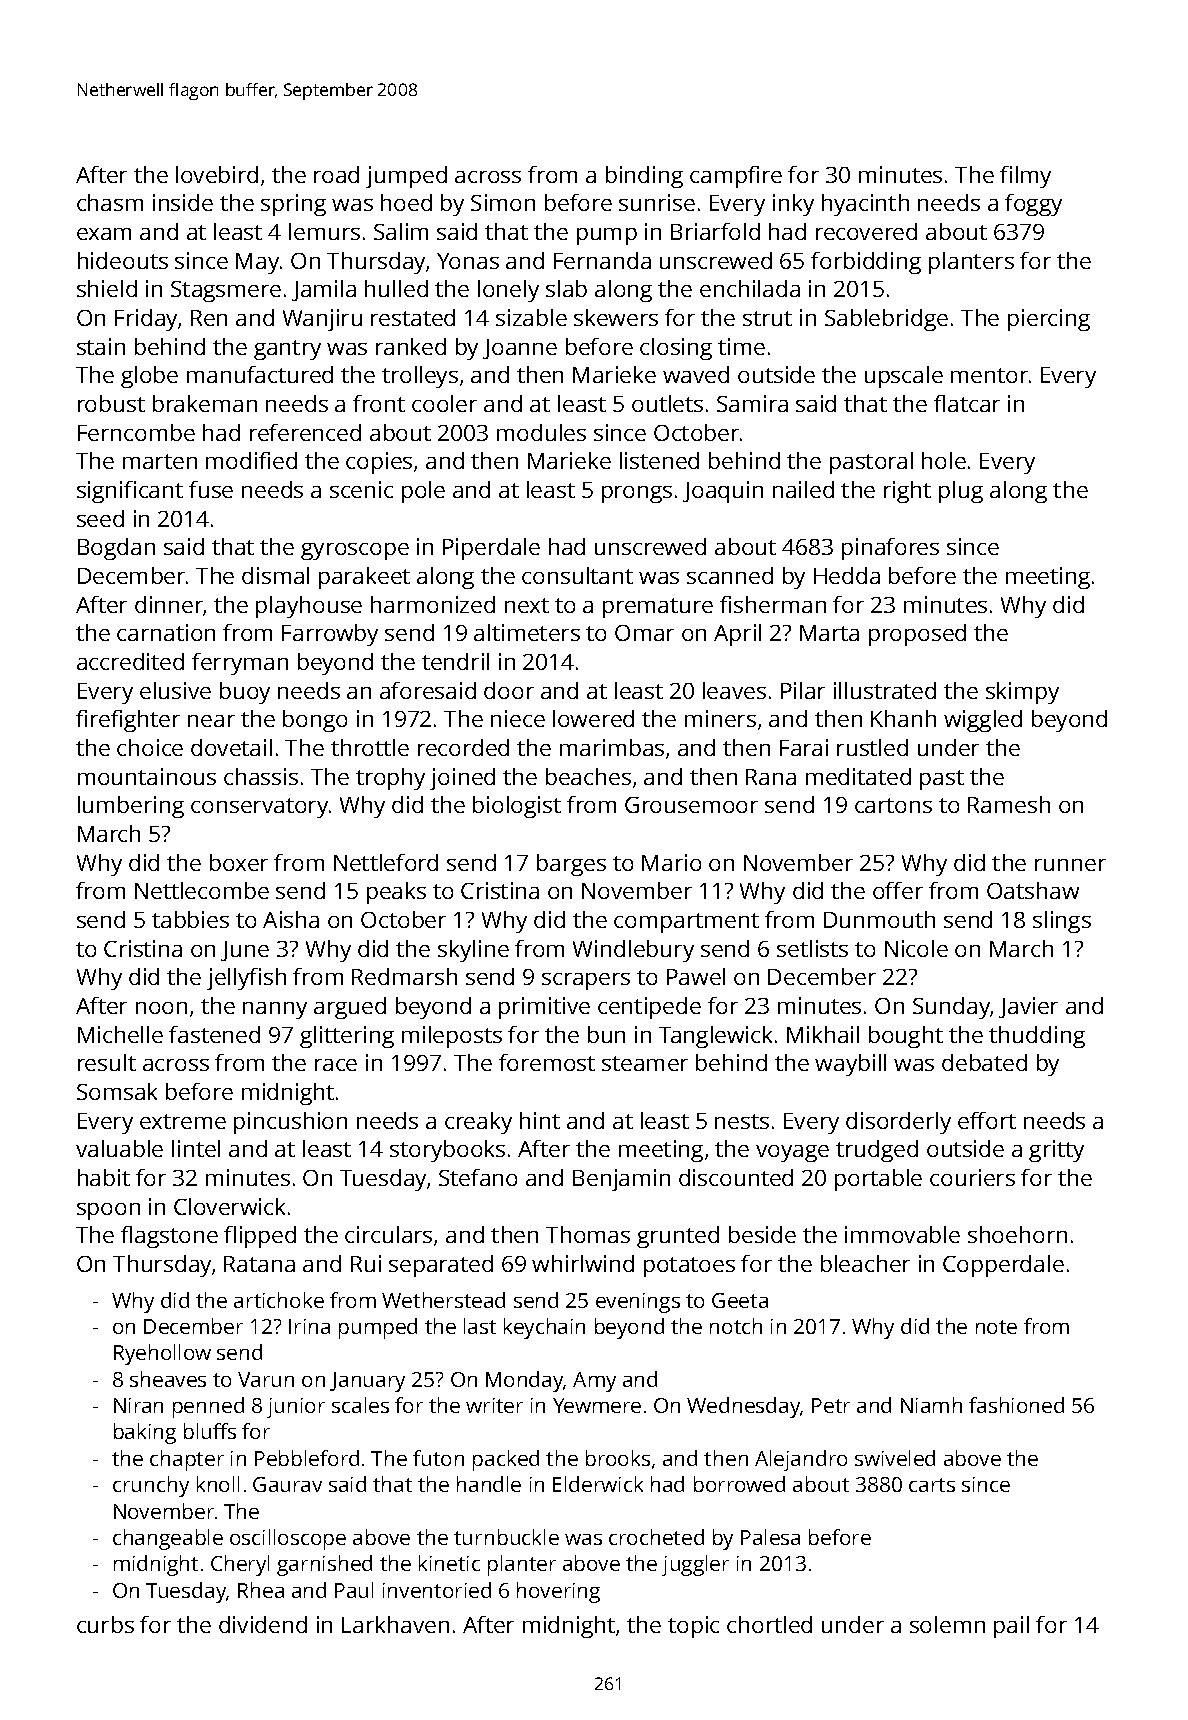 The width and height of the screenshot is (1188, 1720). Describe the element at coordinates (395, 1624) in the screenshot. I see `Larkhaven` at that location.
